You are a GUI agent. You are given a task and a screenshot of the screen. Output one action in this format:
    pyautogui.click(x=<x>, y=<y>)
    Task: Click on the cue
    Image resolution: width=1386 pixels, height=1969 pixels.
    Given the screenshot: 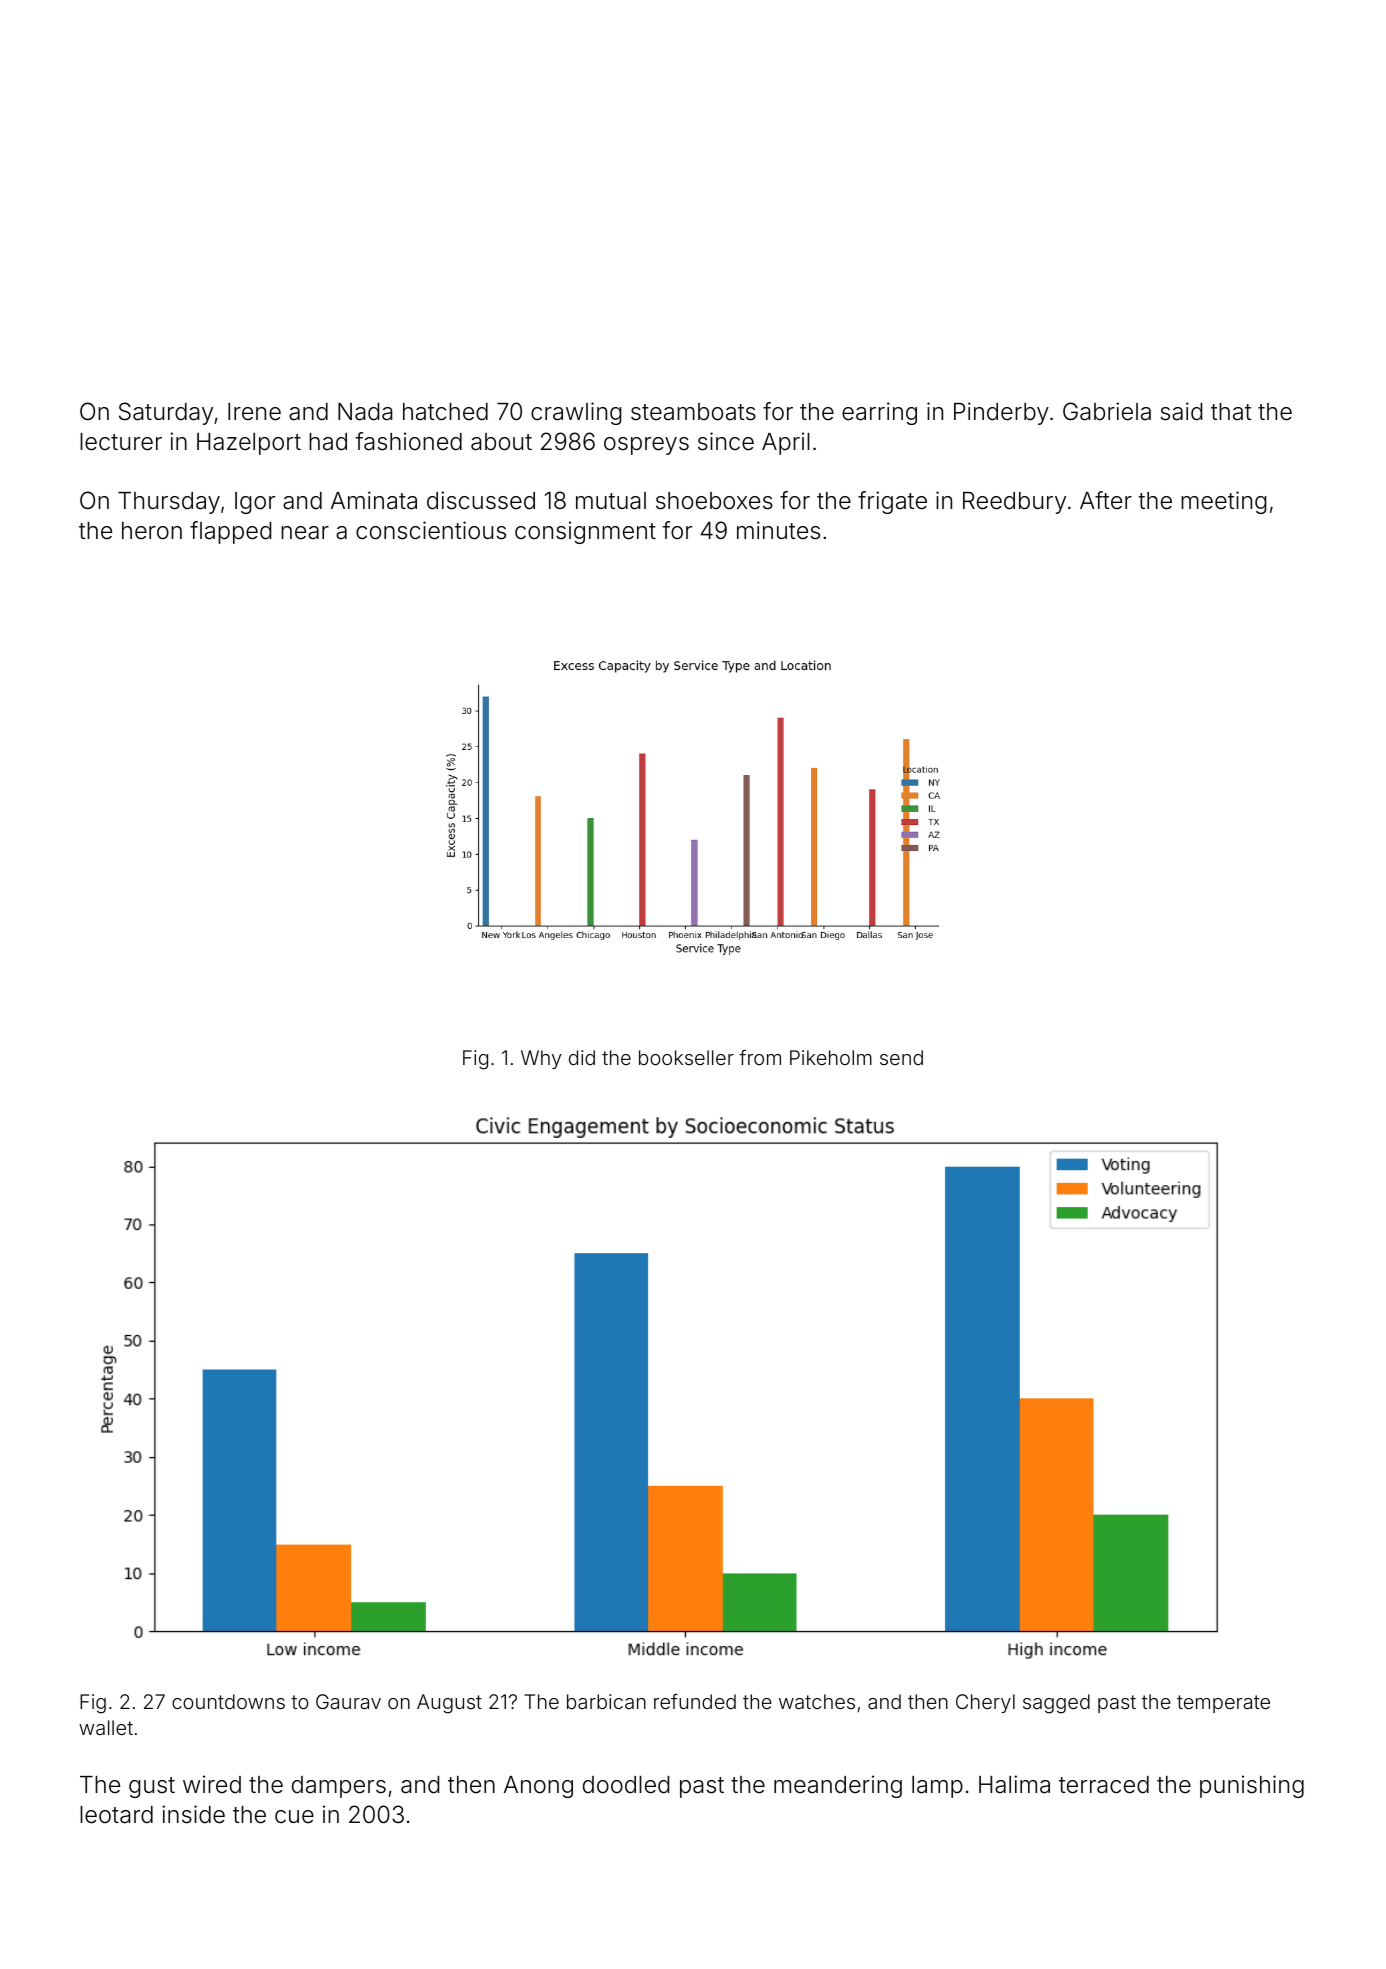 What is the action you would take?
    pyautogui.click(x=294, y=1817)
